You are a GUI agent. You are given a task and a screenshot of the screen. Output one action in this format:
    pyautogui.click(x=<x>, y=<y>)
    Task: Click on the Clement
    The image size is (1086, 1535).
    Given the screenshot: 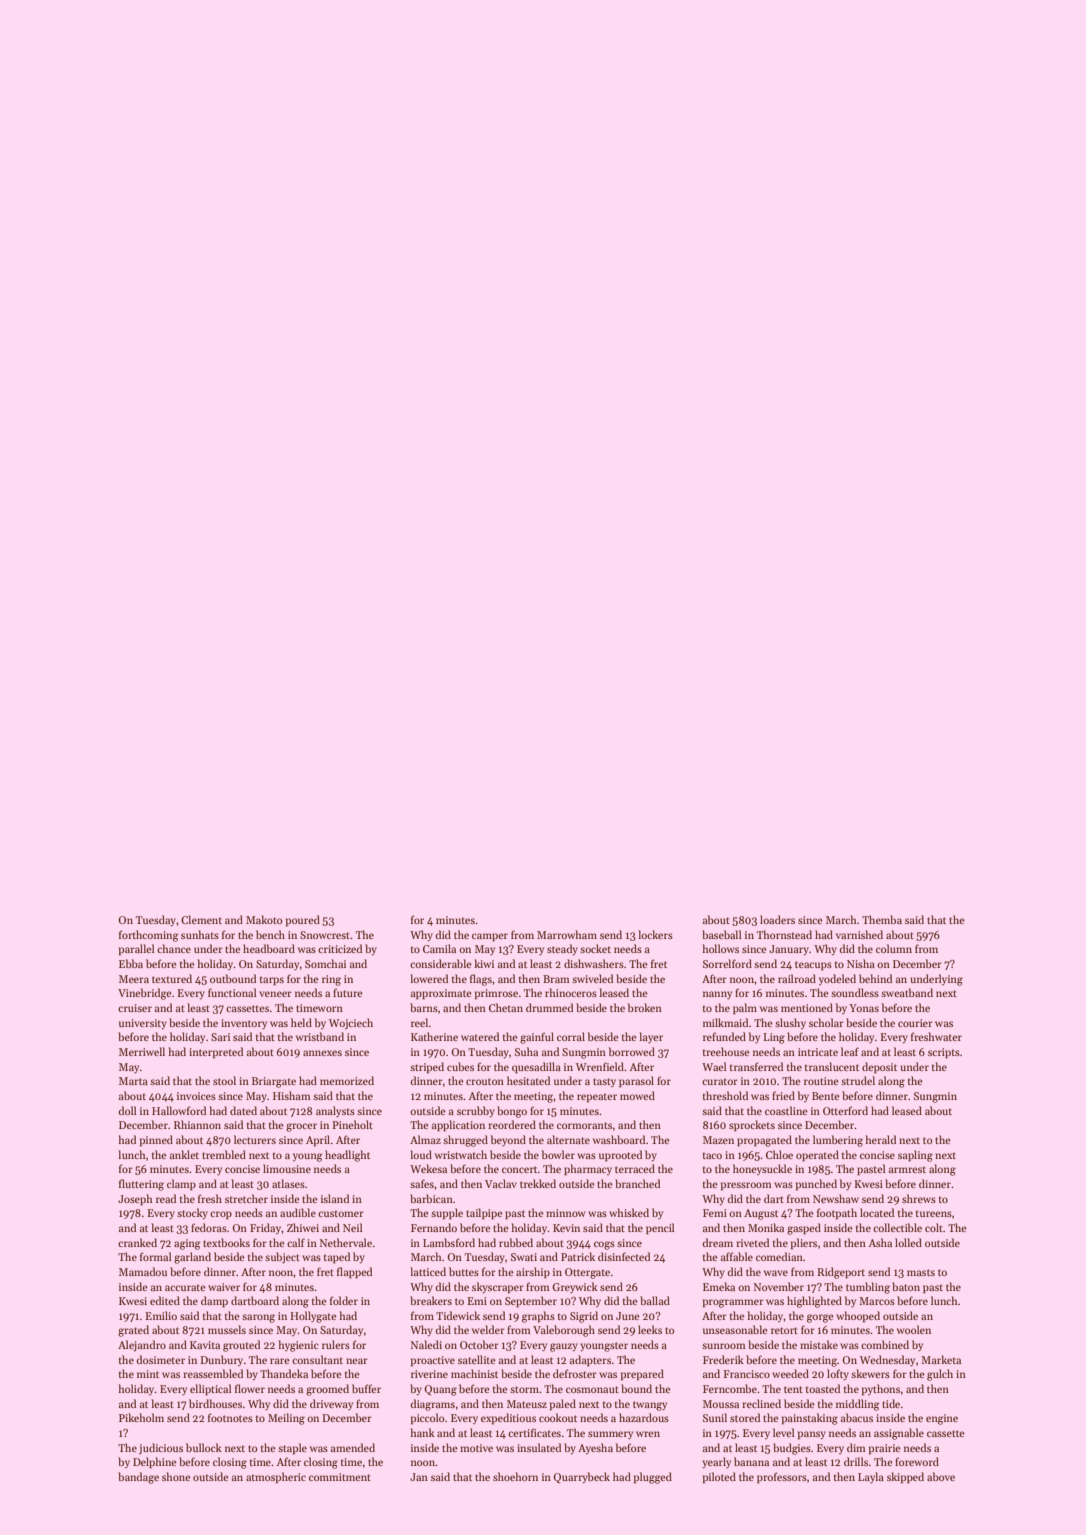 What is the action you would take?
    pyautogui.click(x=201, y=919)
